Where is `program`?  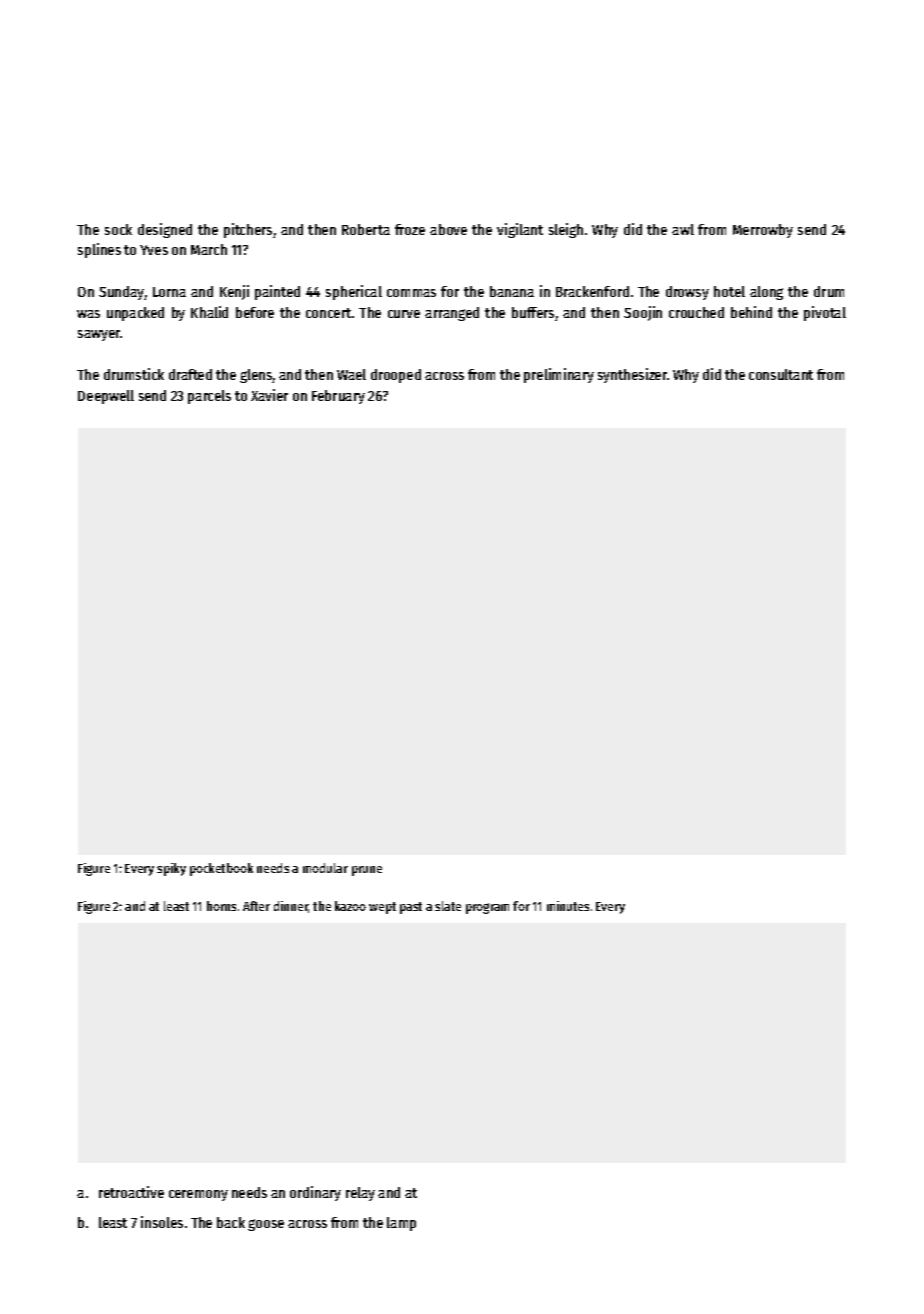
program is located at coordinates (487, 908).
